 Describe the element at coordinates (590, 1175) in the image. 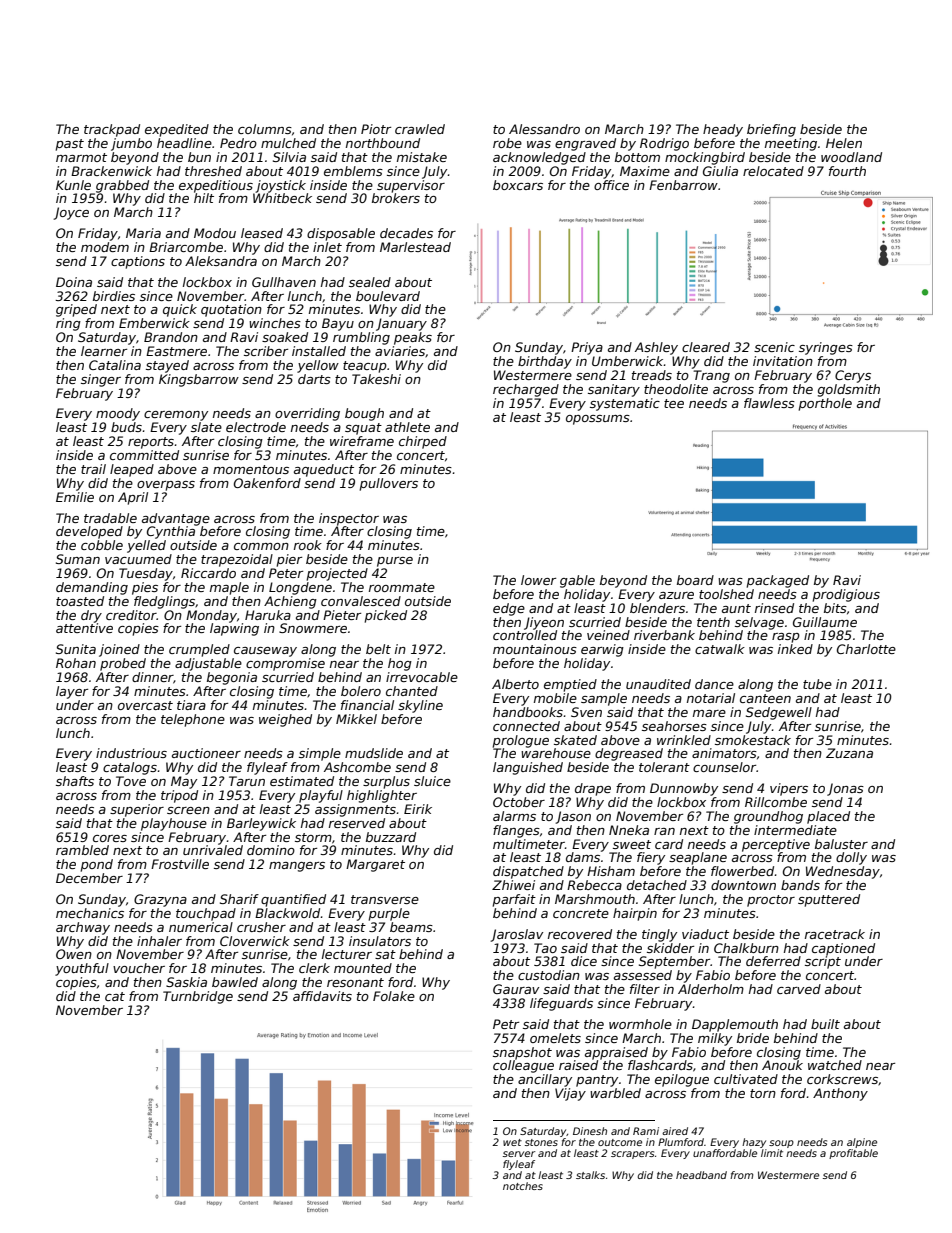

I see `stalks` at that location.
